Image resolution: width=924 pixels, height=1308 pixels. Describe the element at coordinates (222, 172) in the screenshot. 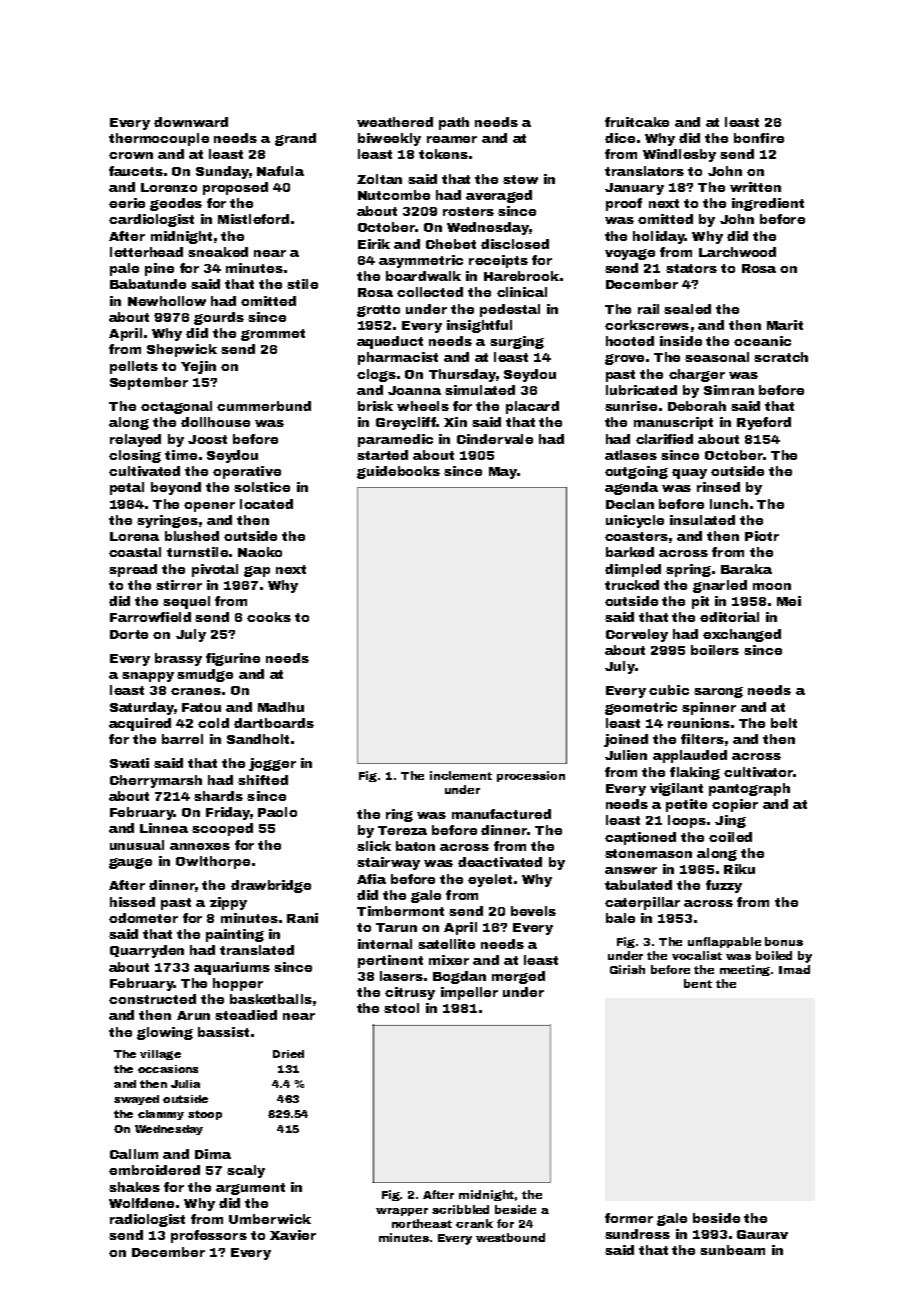

I see `Sunday` at that location.
